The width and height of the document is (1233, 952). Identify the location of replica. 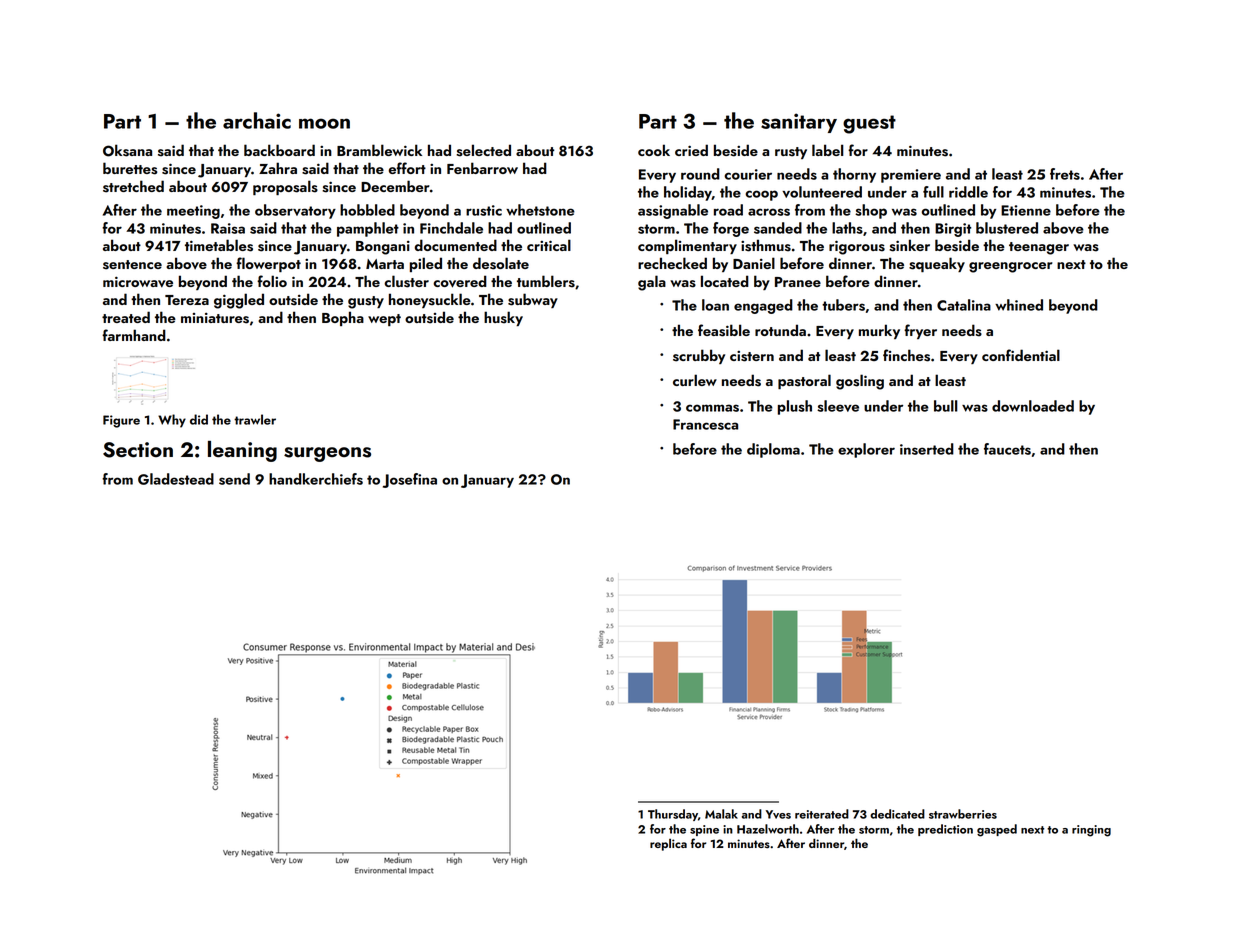
(668, 845).
